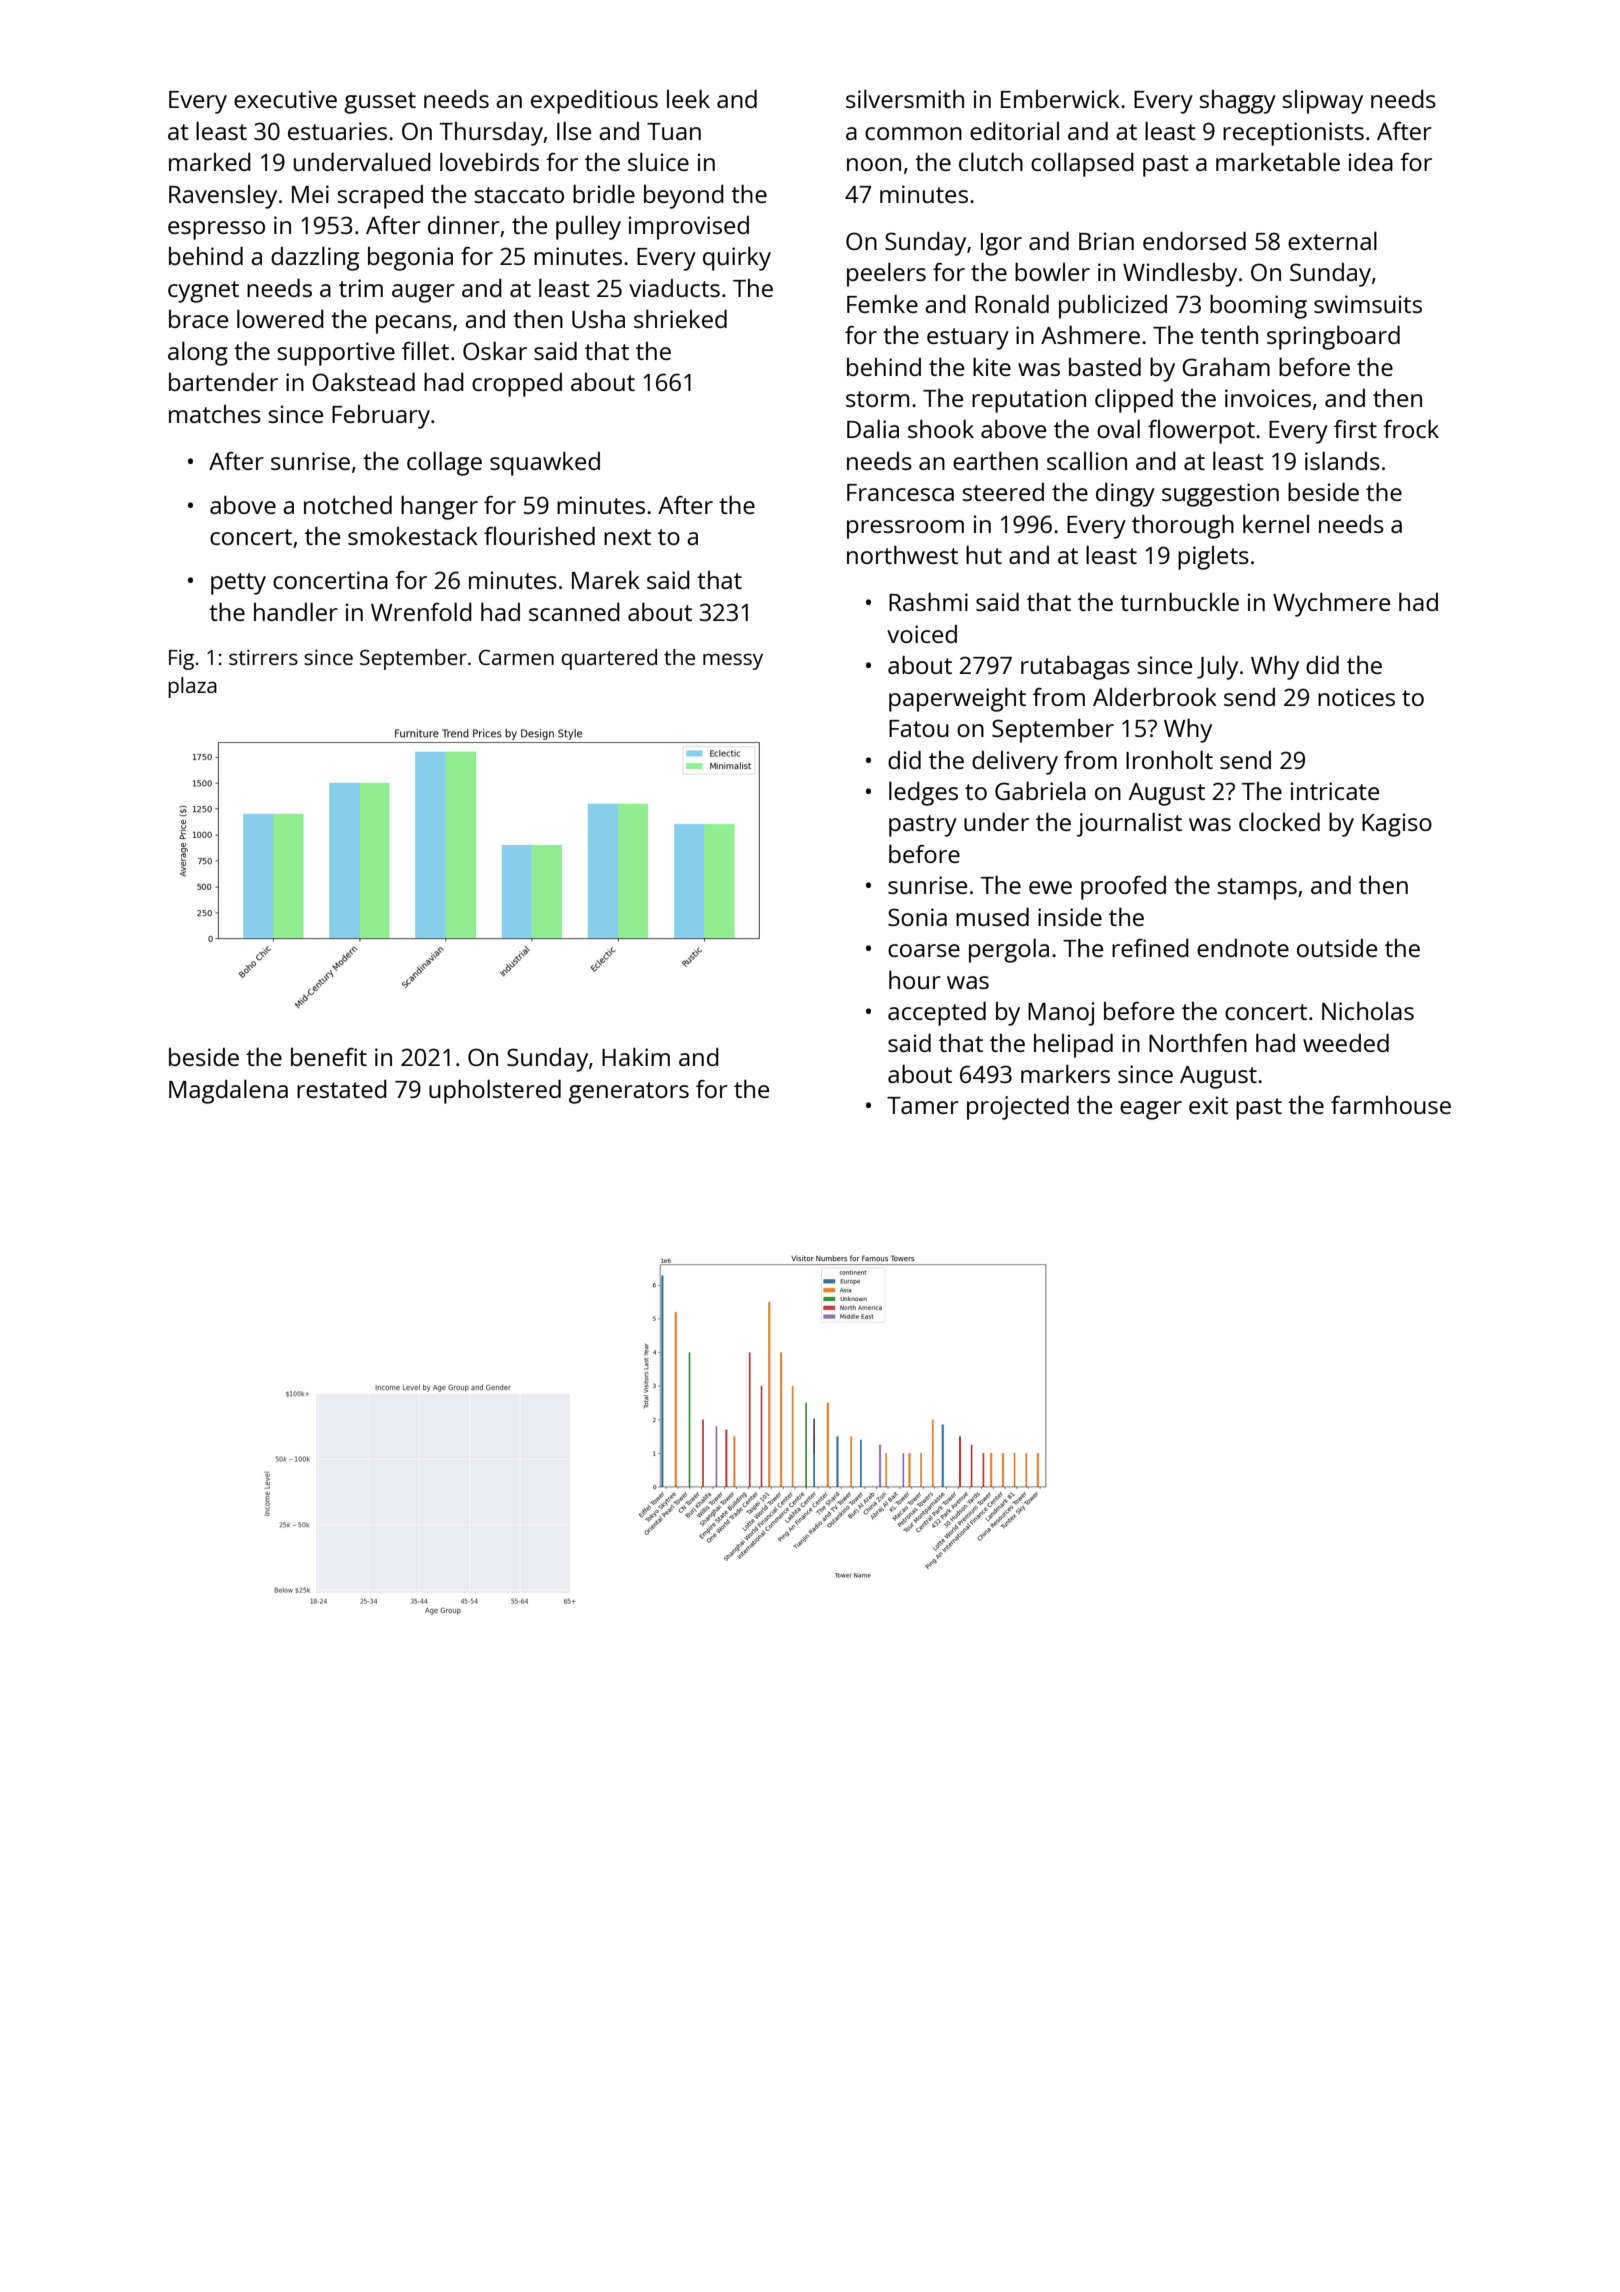 The height and width of the screenshot is (2292, 1620). What do you see at coordinates (680, 318) in the screenshot?
I see `shrieked` at bounding box center [680, 318].
